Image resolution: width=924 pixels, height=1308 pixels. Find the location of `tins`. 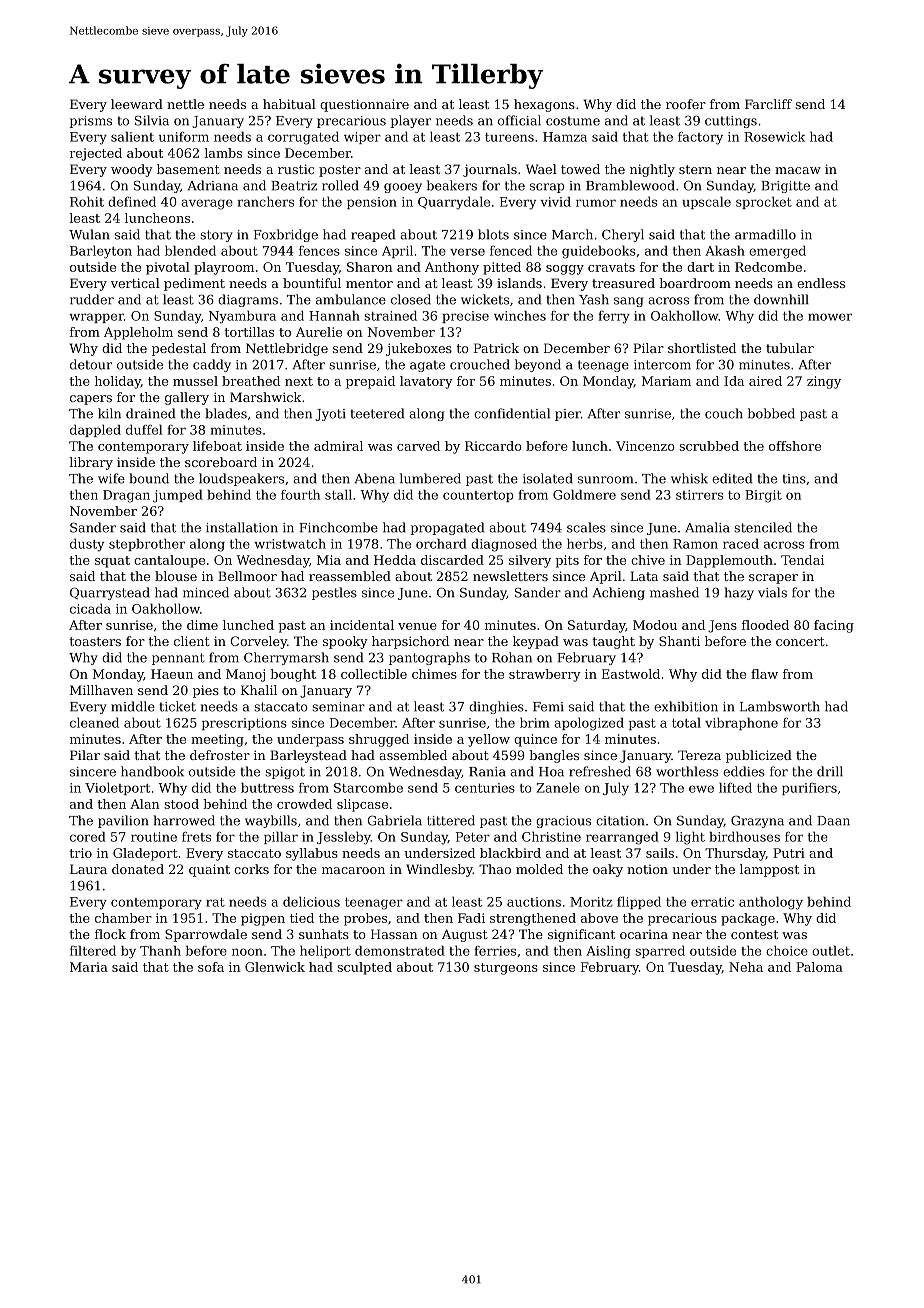

tins is located at coordinates (794, 479).
